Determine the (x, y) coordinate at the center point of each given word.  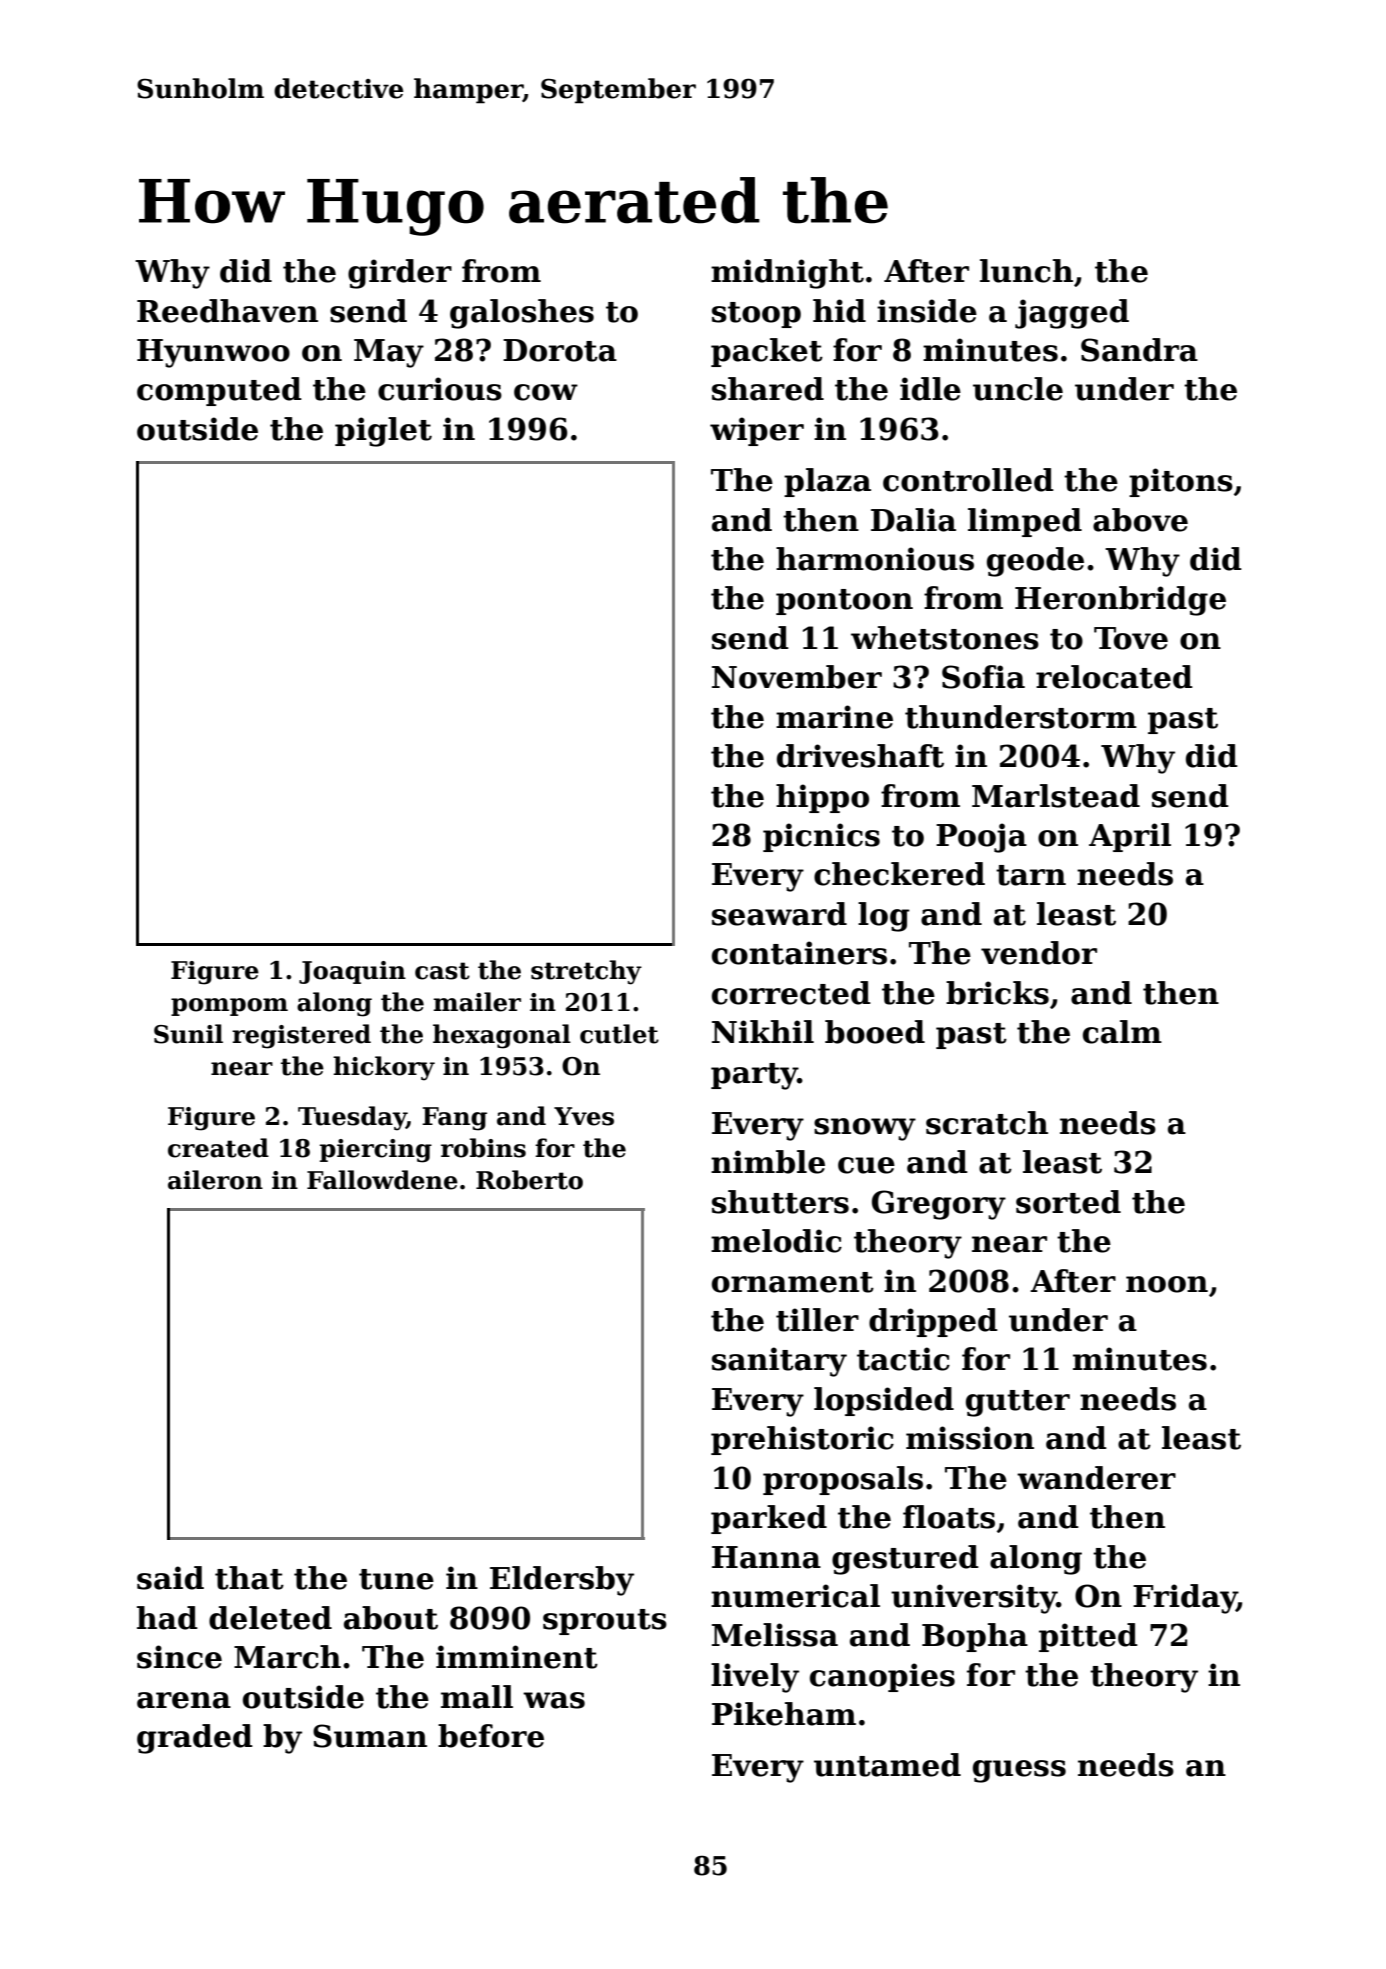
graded (195, 1739)
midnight (787, 274)
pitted (1088, 1637)
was (554, 1700)
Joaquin (352, 972)
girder (400, 274)
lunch (1026, 271)
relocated (1114, 677)
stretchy (586, 972)
